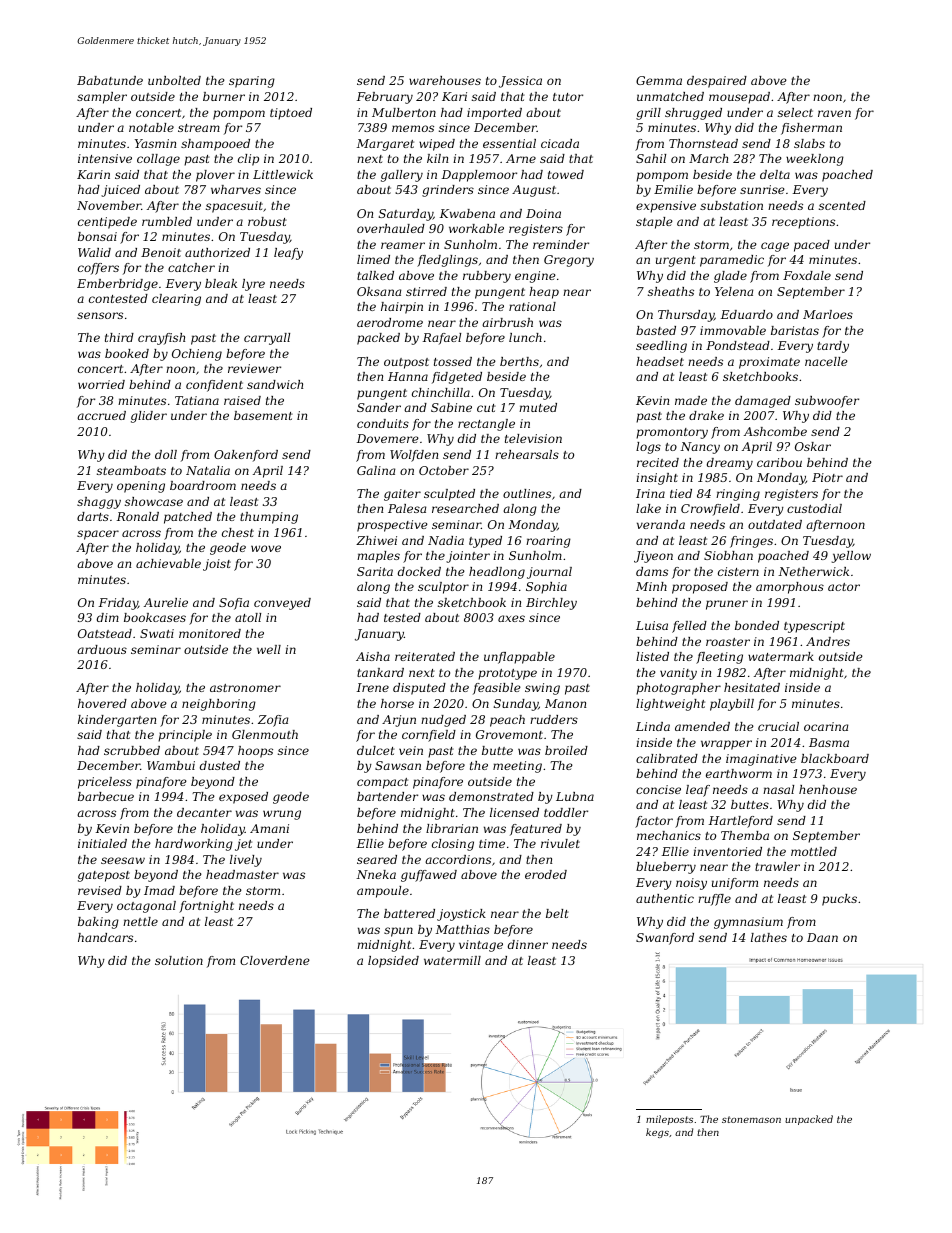  What do you see at coordinates (383, 892) in the page?
I see `ampoule` at bounding box center [383, 892].
